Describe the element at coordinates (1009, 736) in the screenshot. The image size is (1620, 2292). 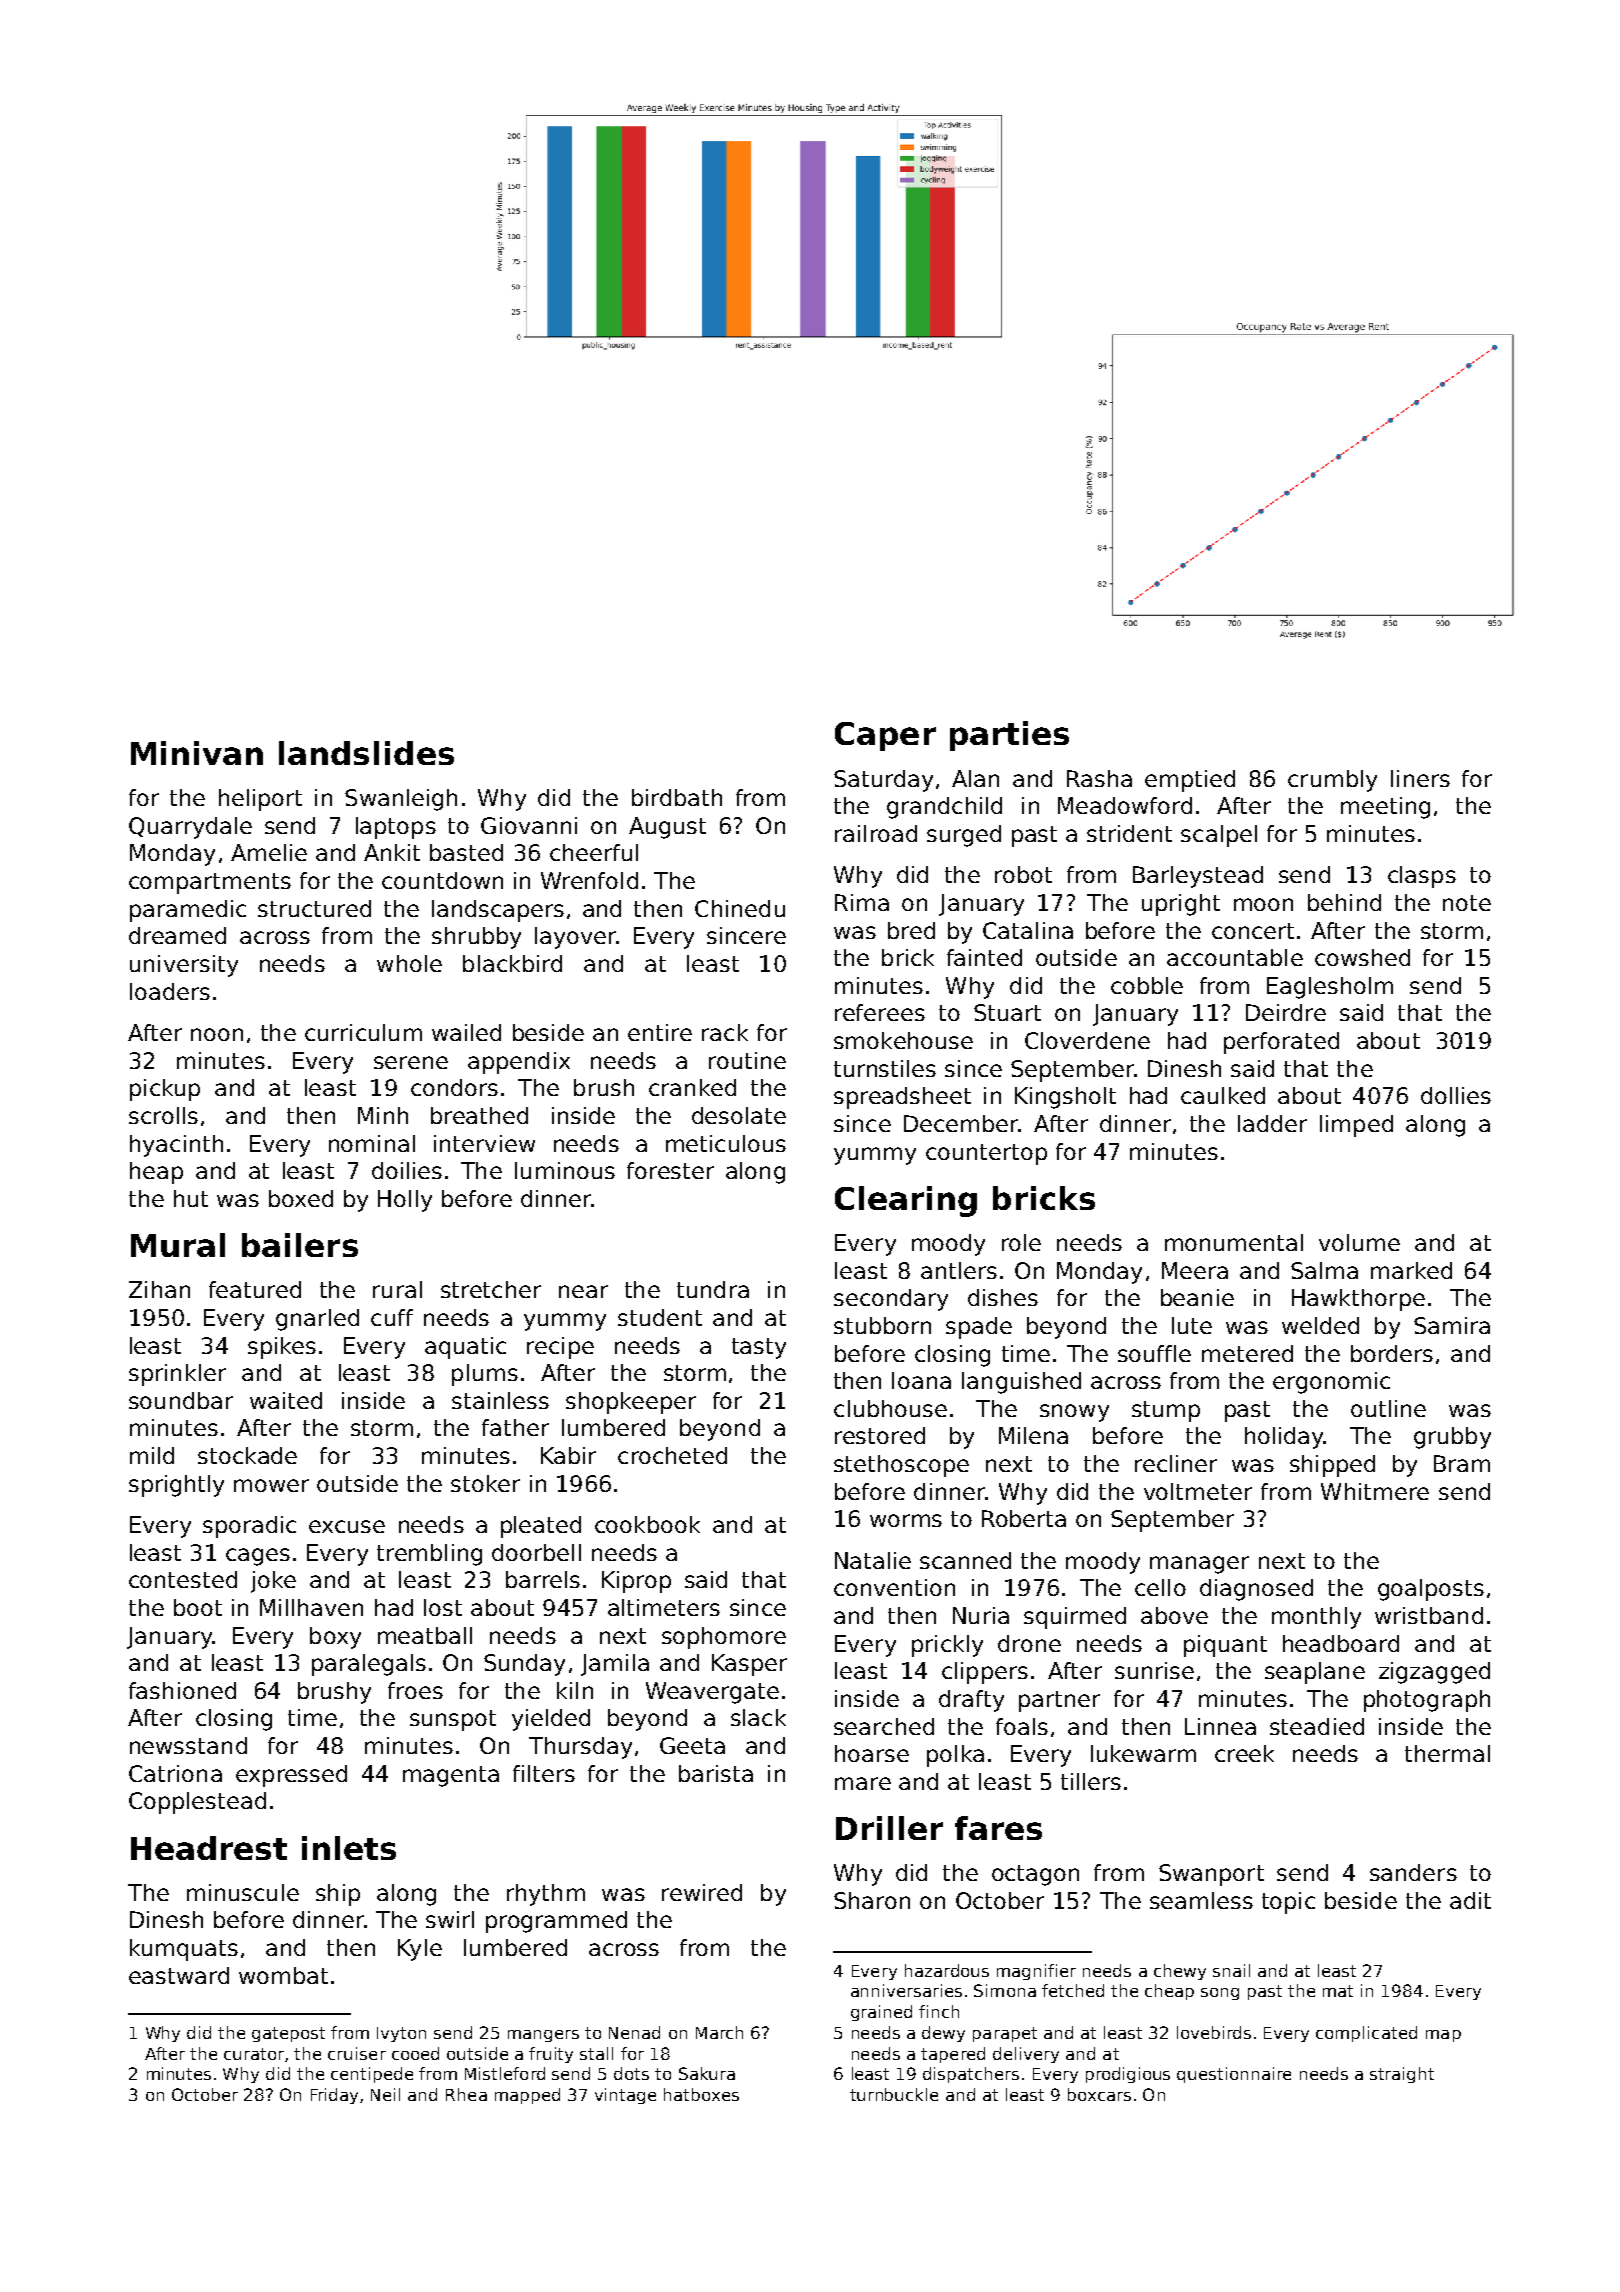
I see `parties` at that location.
